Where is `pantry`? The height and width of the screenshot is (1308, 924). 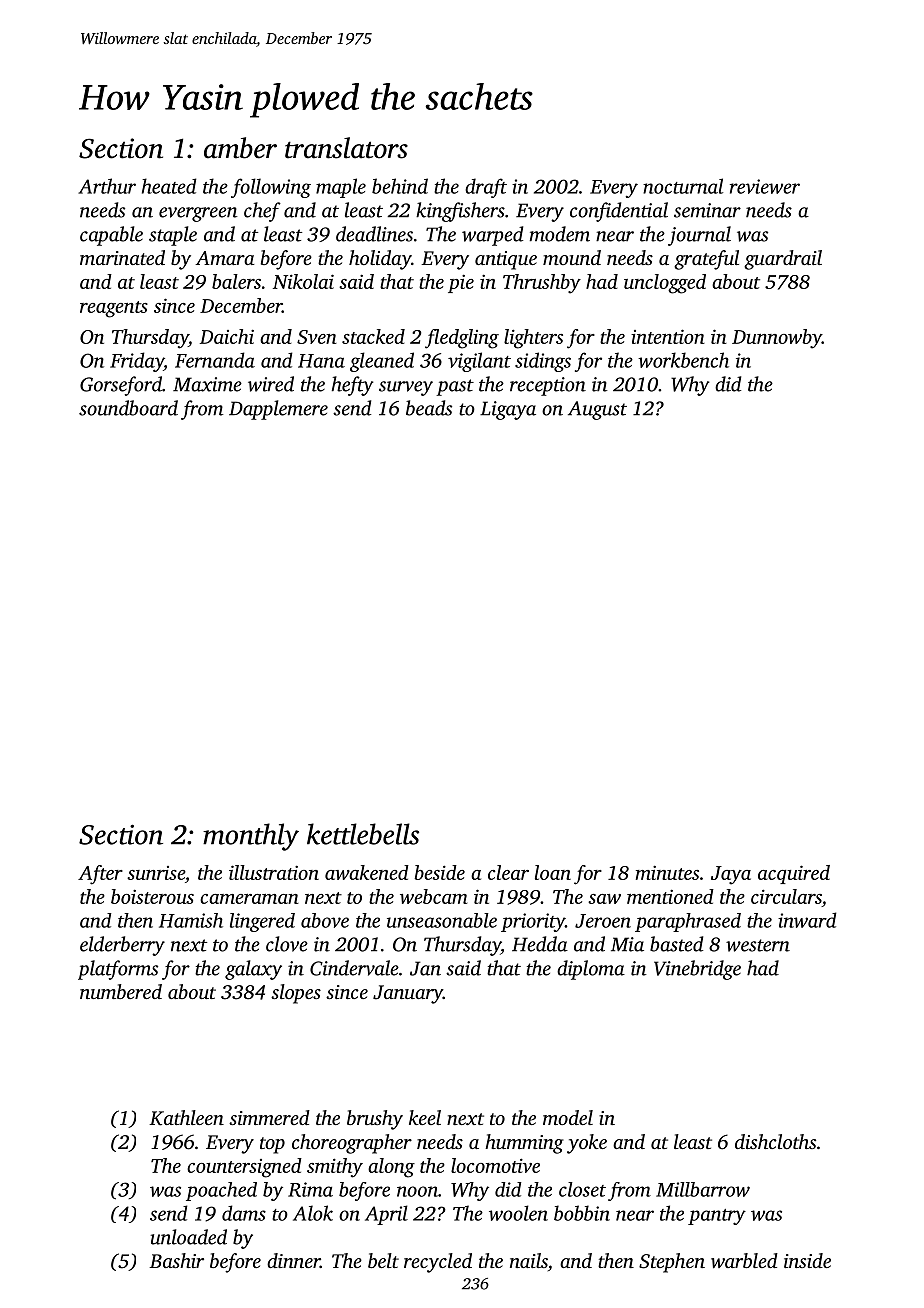 pantry is located at coordinates (717, 1217).
